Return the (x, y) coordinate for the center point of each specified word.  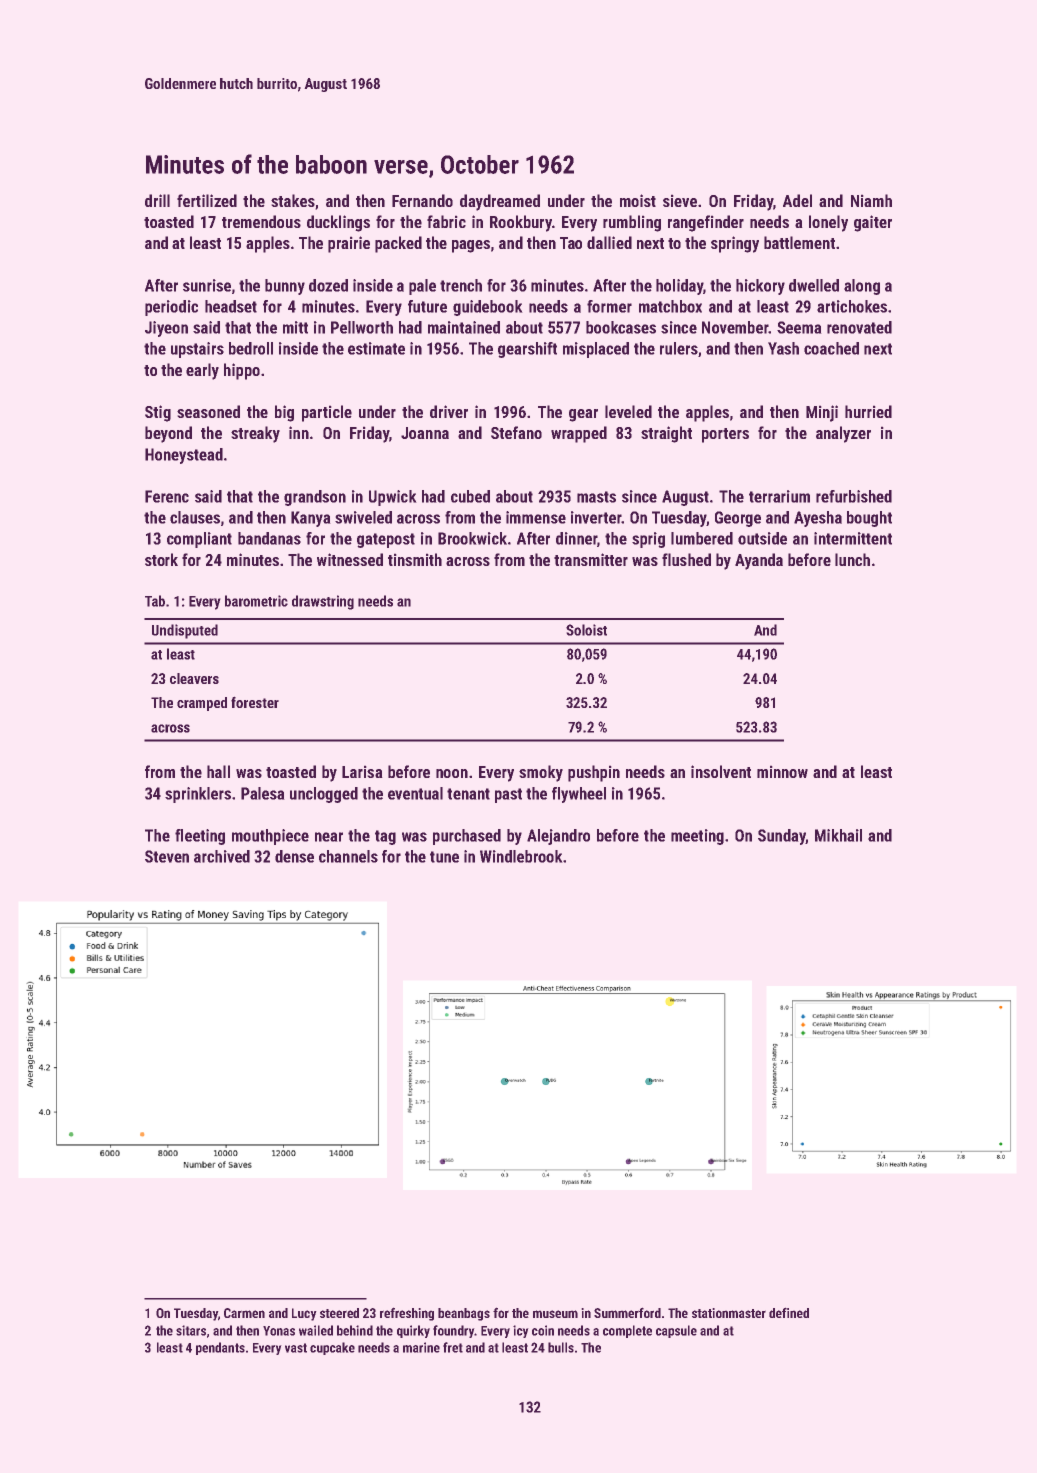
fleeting (200, 837)
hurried (868, 411)
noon (452, 773)
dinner (576, 538)
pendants (220, 1348)
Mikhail (838, 835)
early (202, 371)
